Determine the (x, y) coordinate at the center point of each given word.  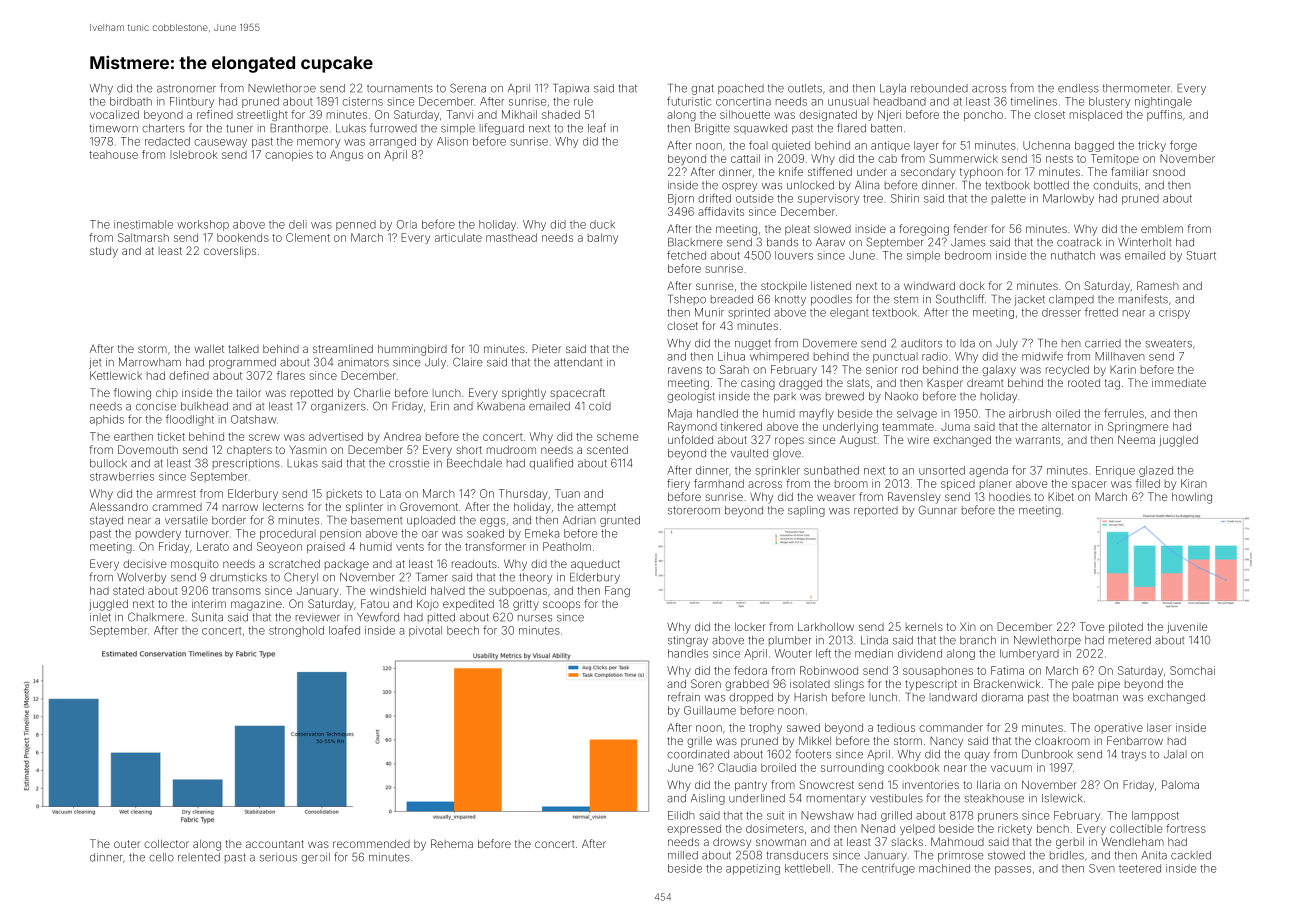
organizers (338, 408)
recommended (371, 844)
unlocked (810, 185)
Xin (968, 626)
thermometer (1136, 88)
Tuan (567, 493)
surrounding (852, 768)
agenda (988, 471)
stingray (688, 641)
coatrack (1079, 242)
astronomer (186, 88)
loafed (344, 630)
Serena (468, 88)
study (104, 252)
